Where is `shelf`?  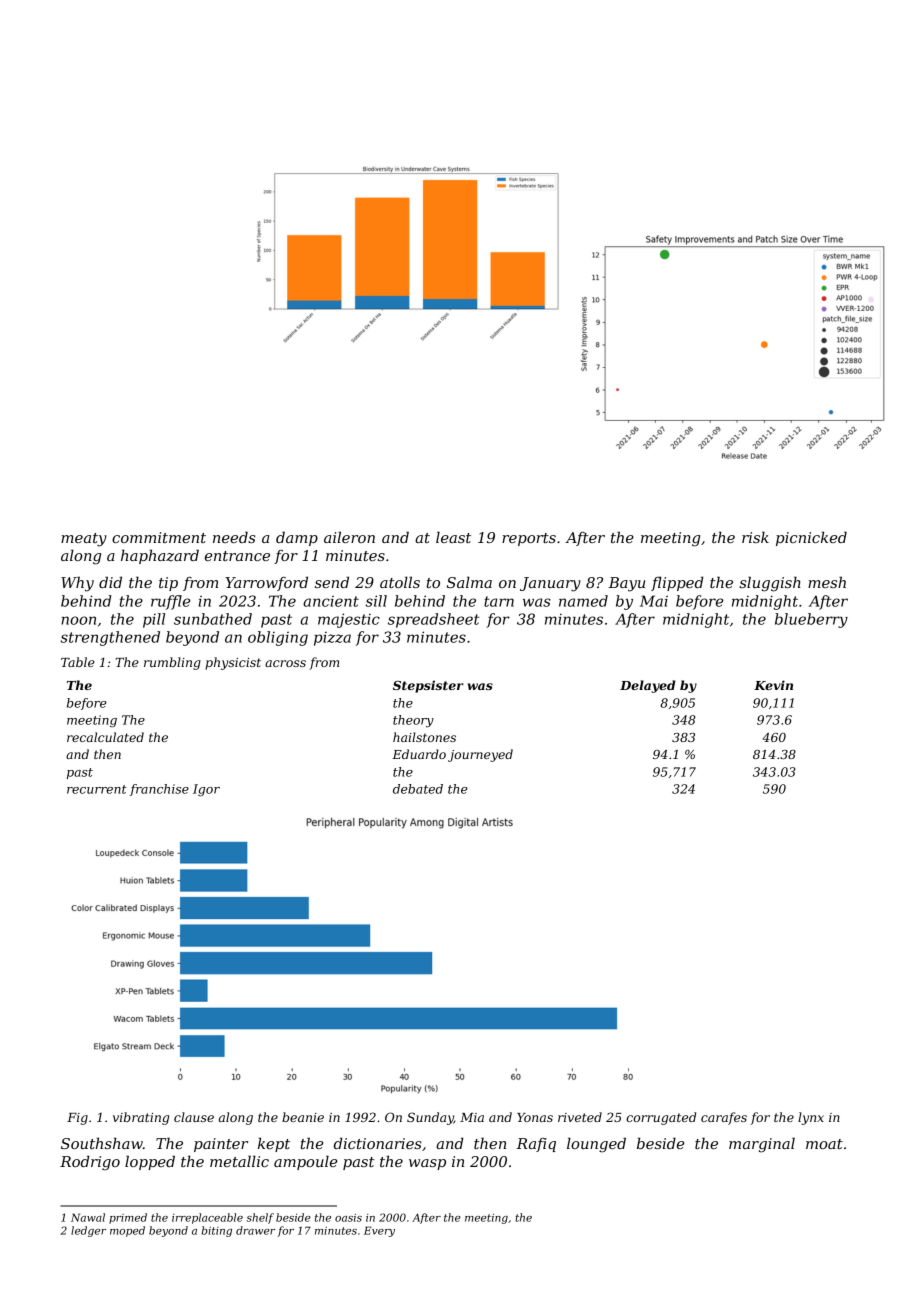
shelf is located at coordinates (260, 1218).
